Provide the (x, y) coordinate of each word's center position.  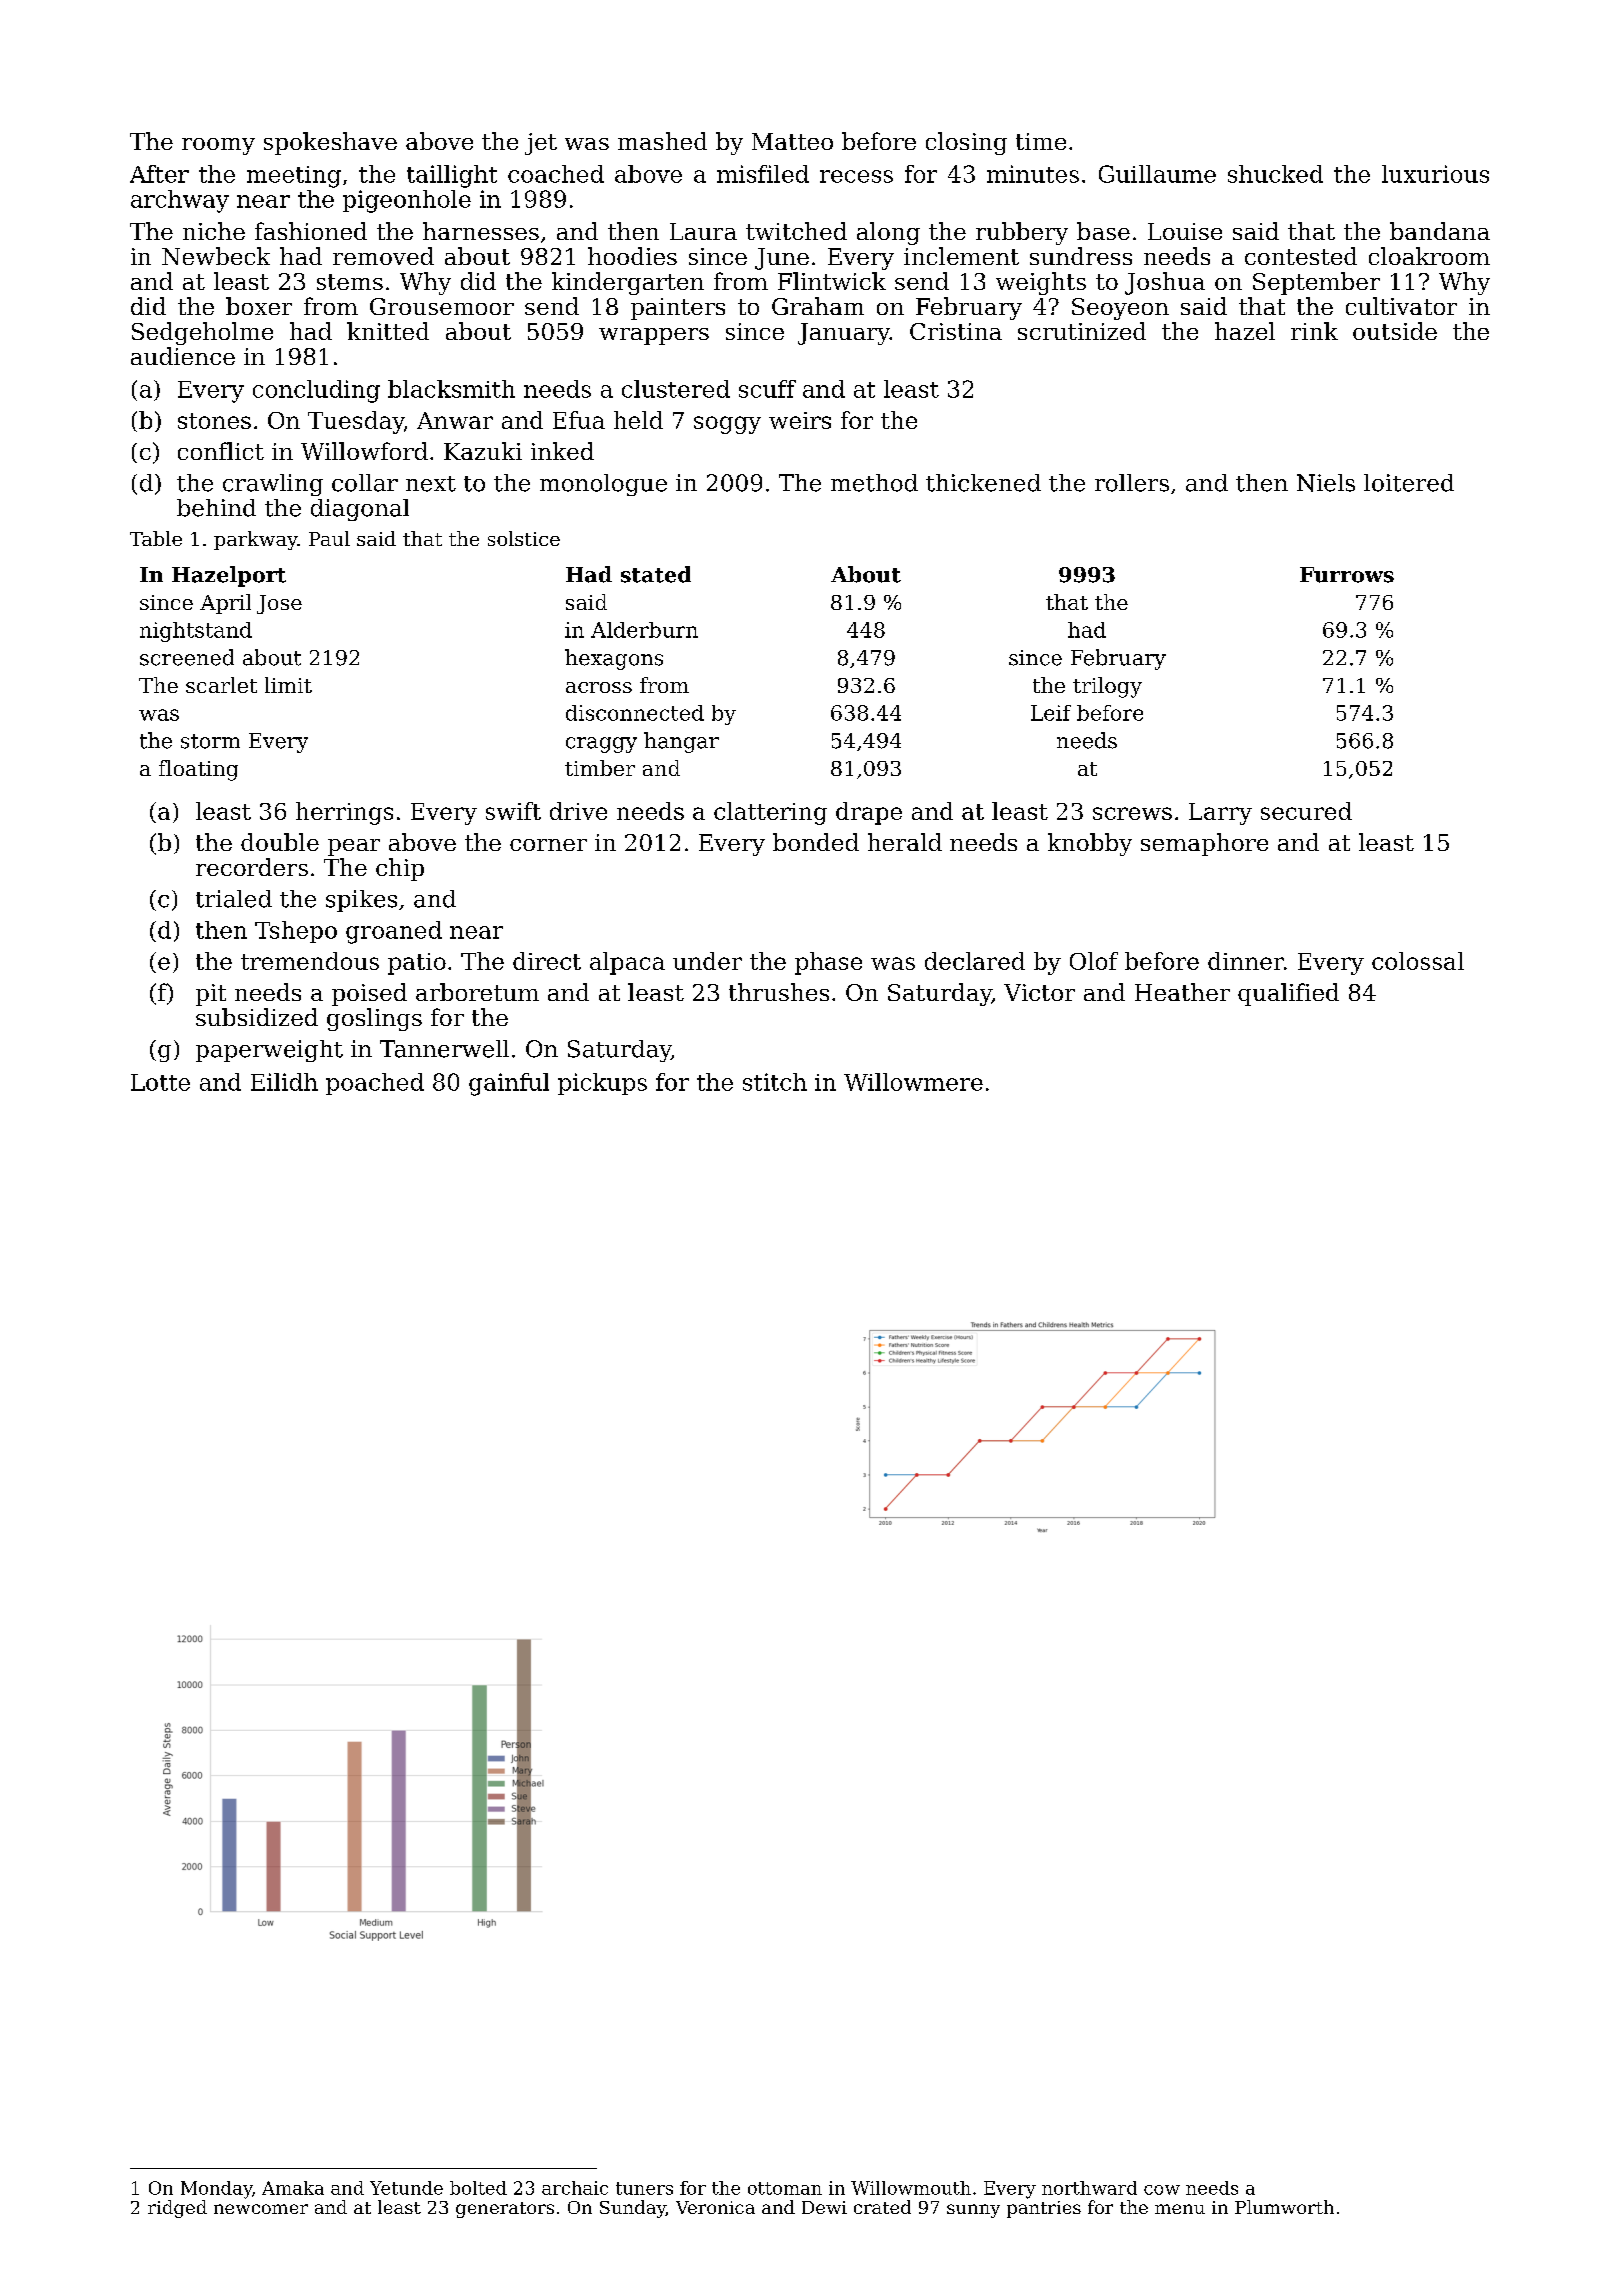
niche (214, 231)
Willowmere (913, 1082)
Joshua (1165, 283)
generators (505, 2210)
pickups (602, 1084)
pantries (1044, 2209)
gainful (509, 1084)
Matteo (792, 141)
